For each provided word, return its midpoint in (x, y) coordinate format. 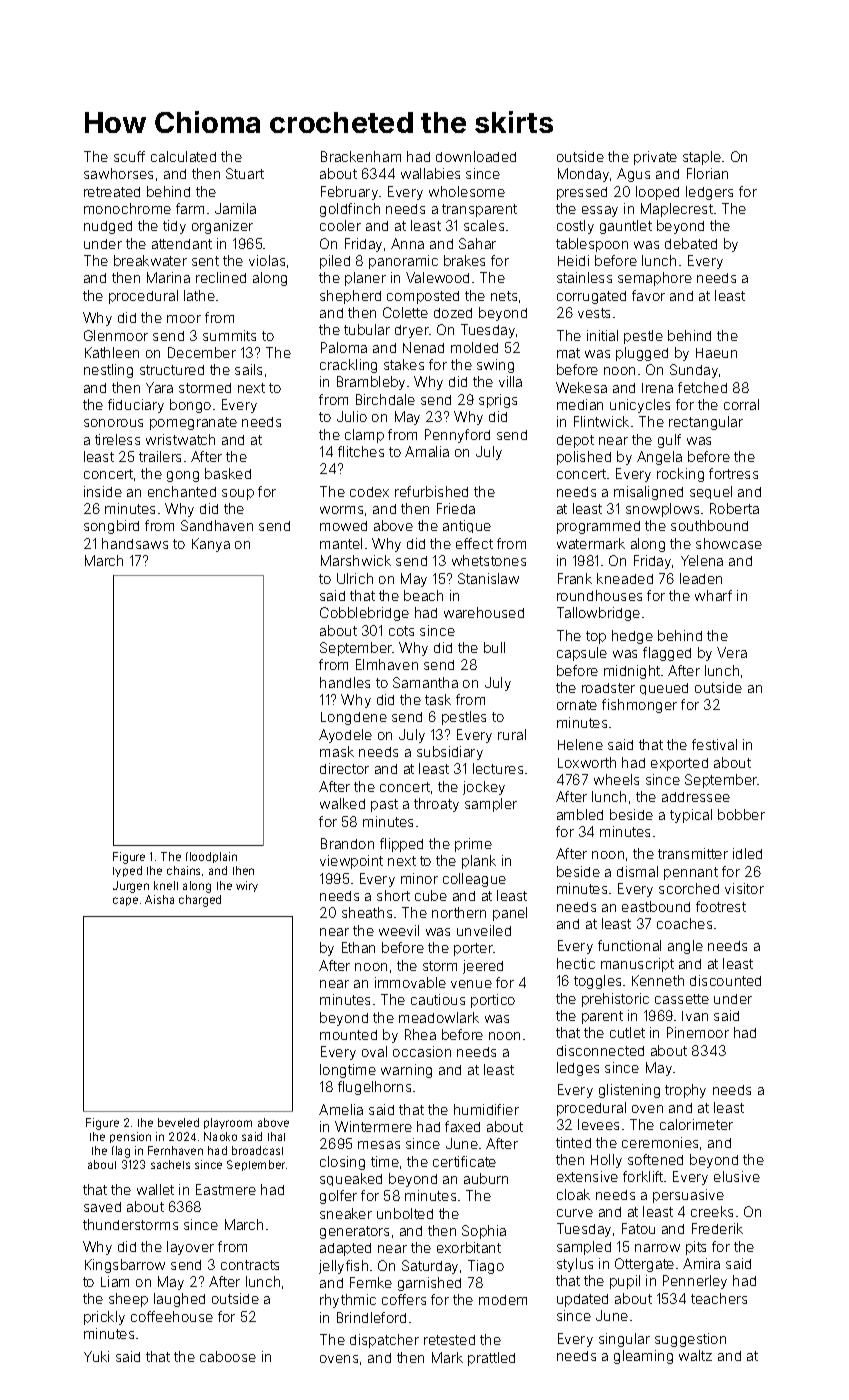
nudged (108, 227)
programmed (598, 527)
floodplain (211, 857)
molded (474, 347)
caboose (228, 1356)
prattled (491, 1359)
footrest (721, 906)
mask (337, 751)
